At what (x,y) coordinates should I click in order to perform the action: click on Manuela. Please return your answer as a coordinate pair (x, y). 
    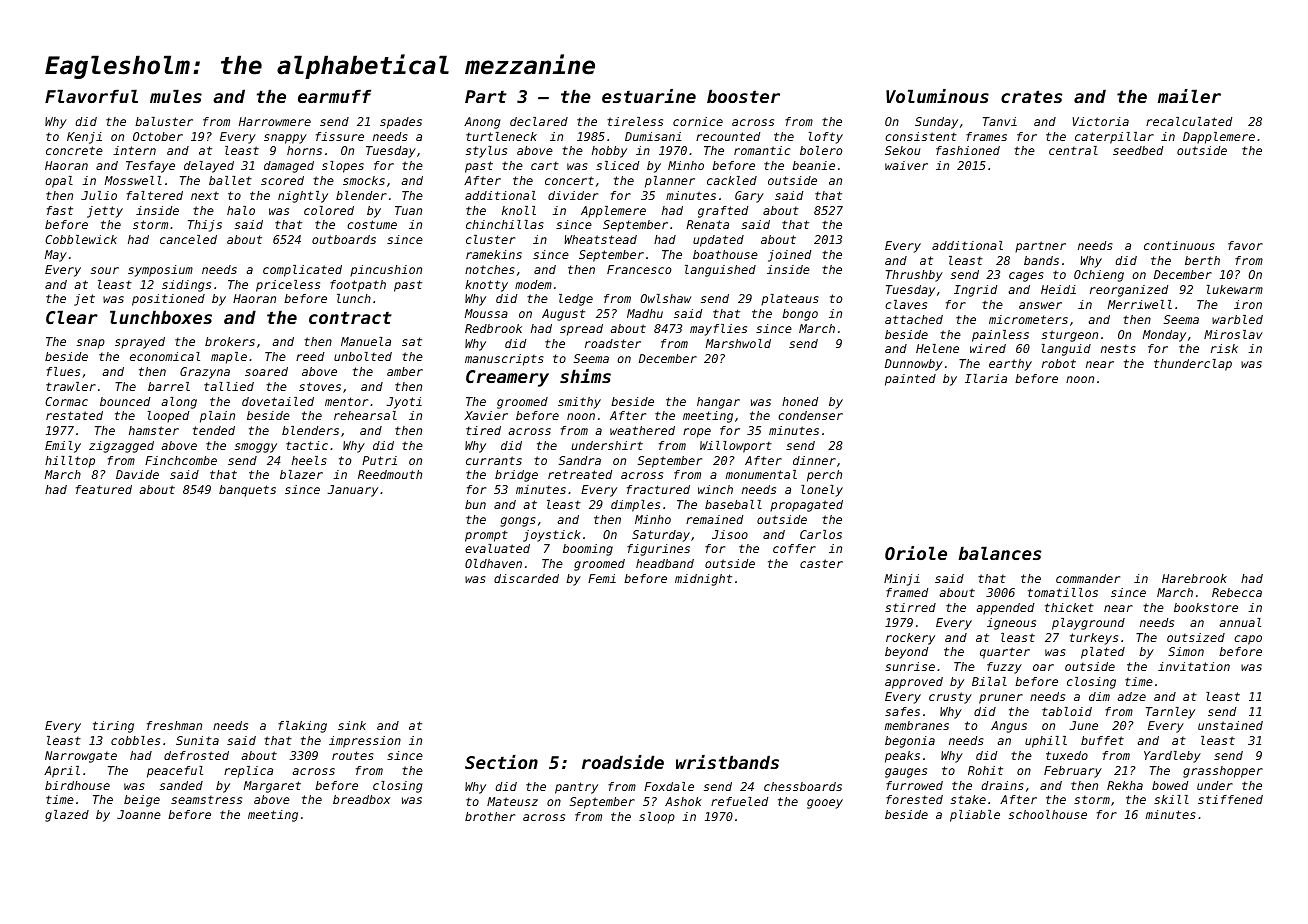
    Looking at the image, I should click on (366, 341).
